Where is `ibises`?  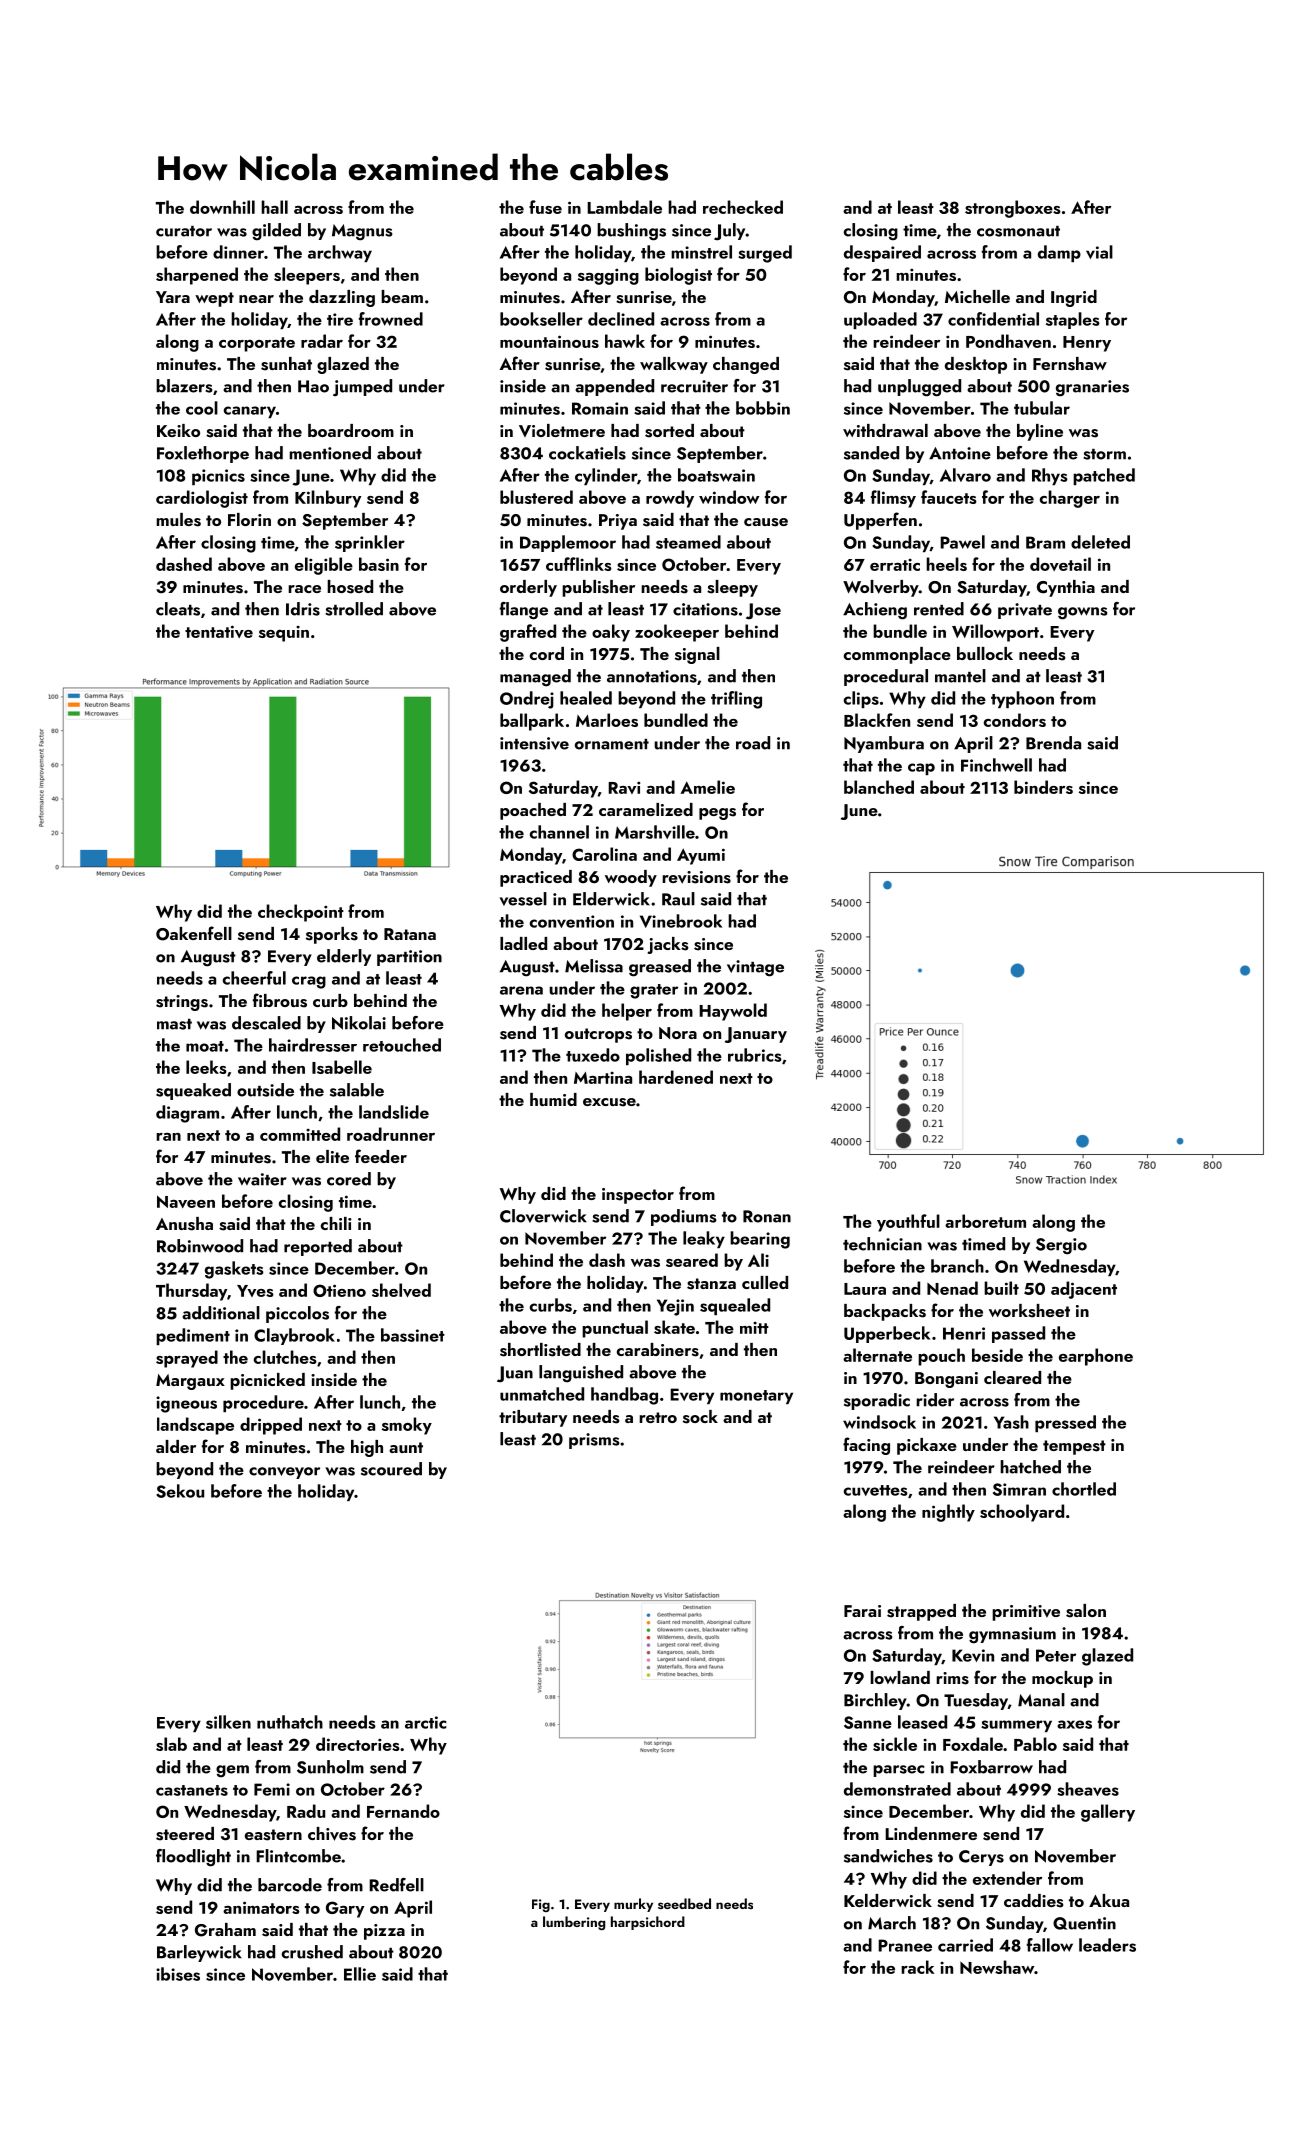
ibises is located at coordinates (178, 1974).
